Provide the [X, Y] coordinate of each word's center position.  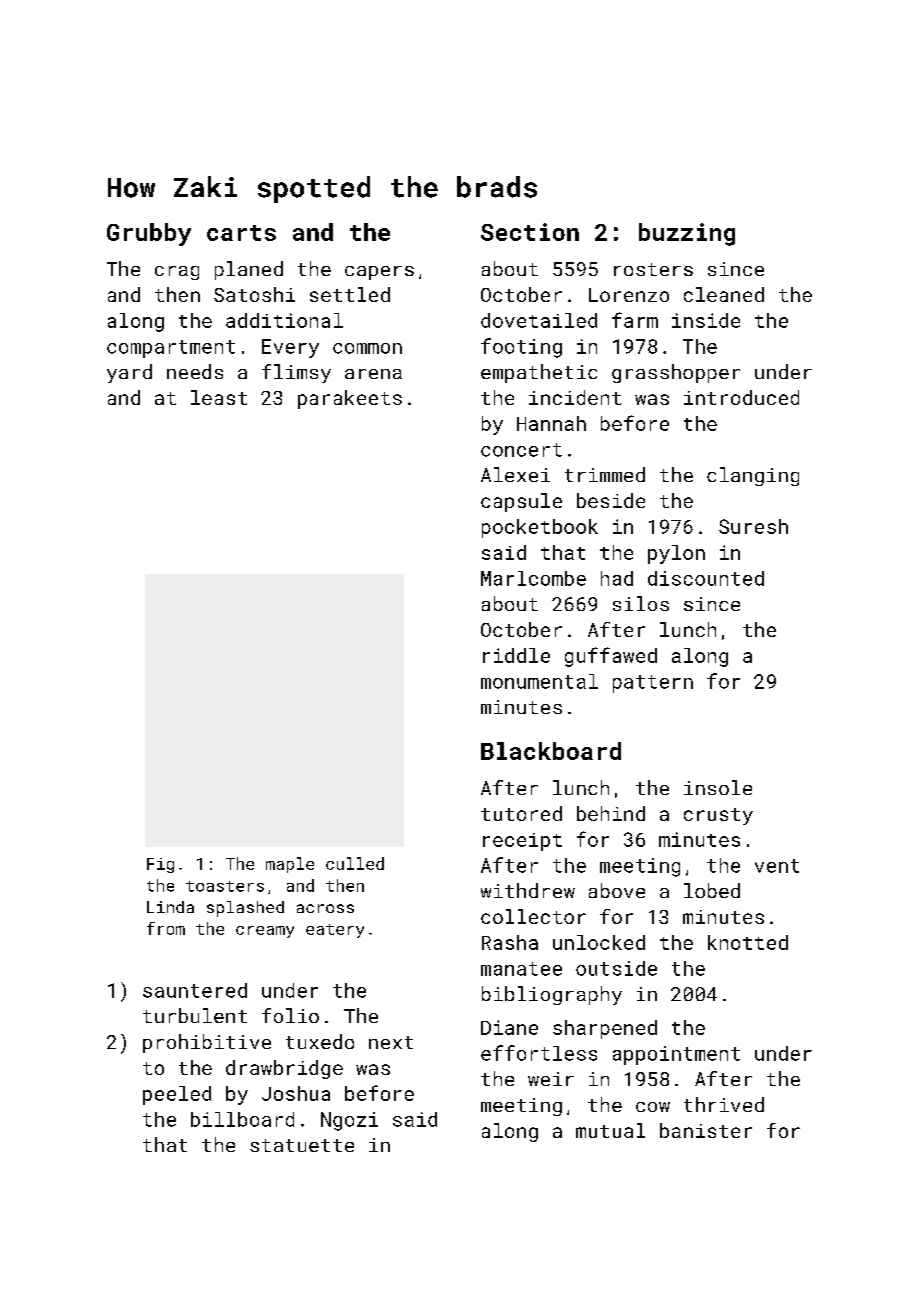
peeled [177, 1095]
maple [290, 865]
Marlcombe [533, 578]
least [219, 397]
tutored [521, 813]
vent [777, 866]
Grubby [149, 234]
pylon [676, 554]
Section [530, 232]
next [391, 1042]
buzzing [687, 234]
